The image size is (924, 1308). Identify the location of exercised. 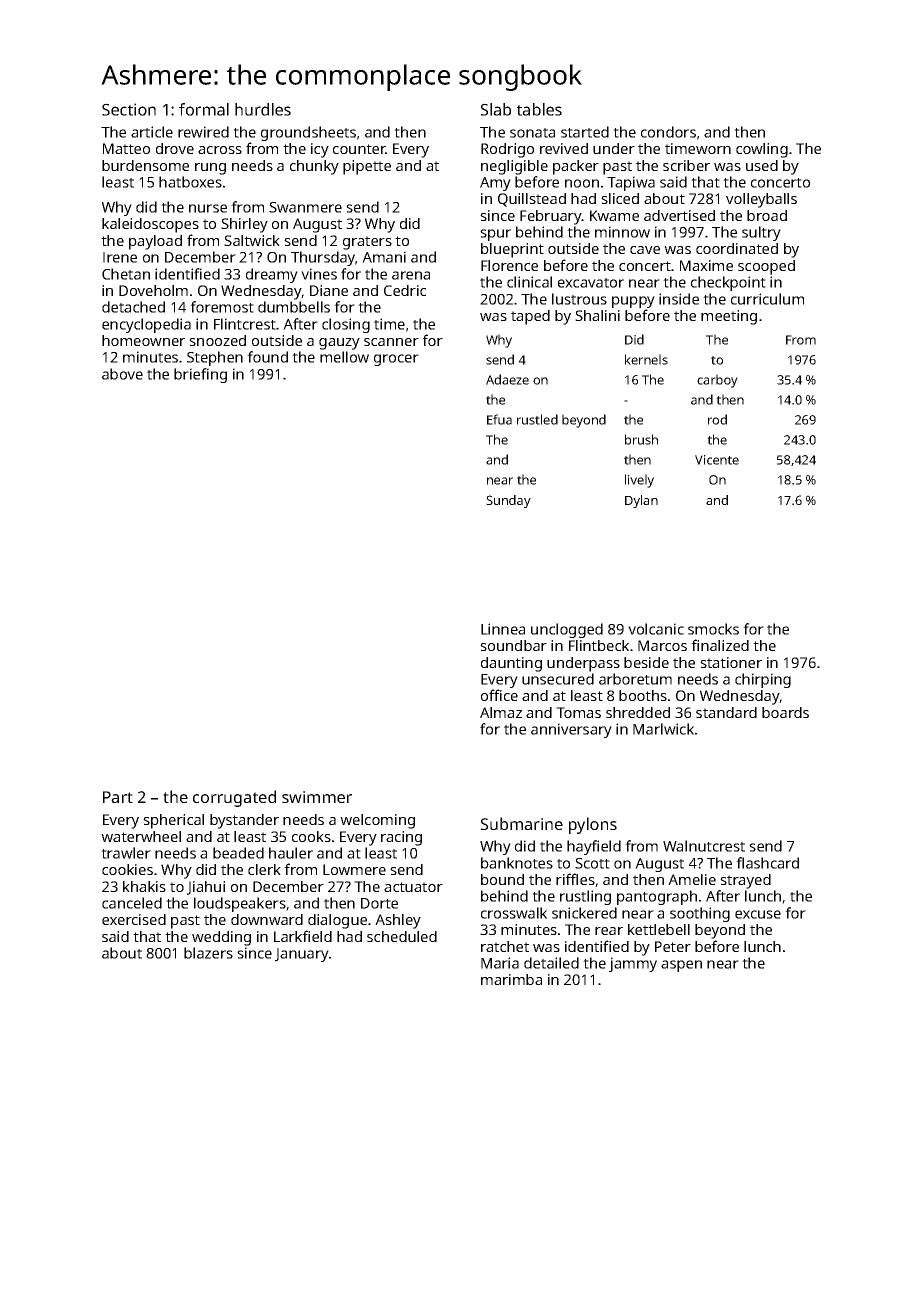
(134, 919).
